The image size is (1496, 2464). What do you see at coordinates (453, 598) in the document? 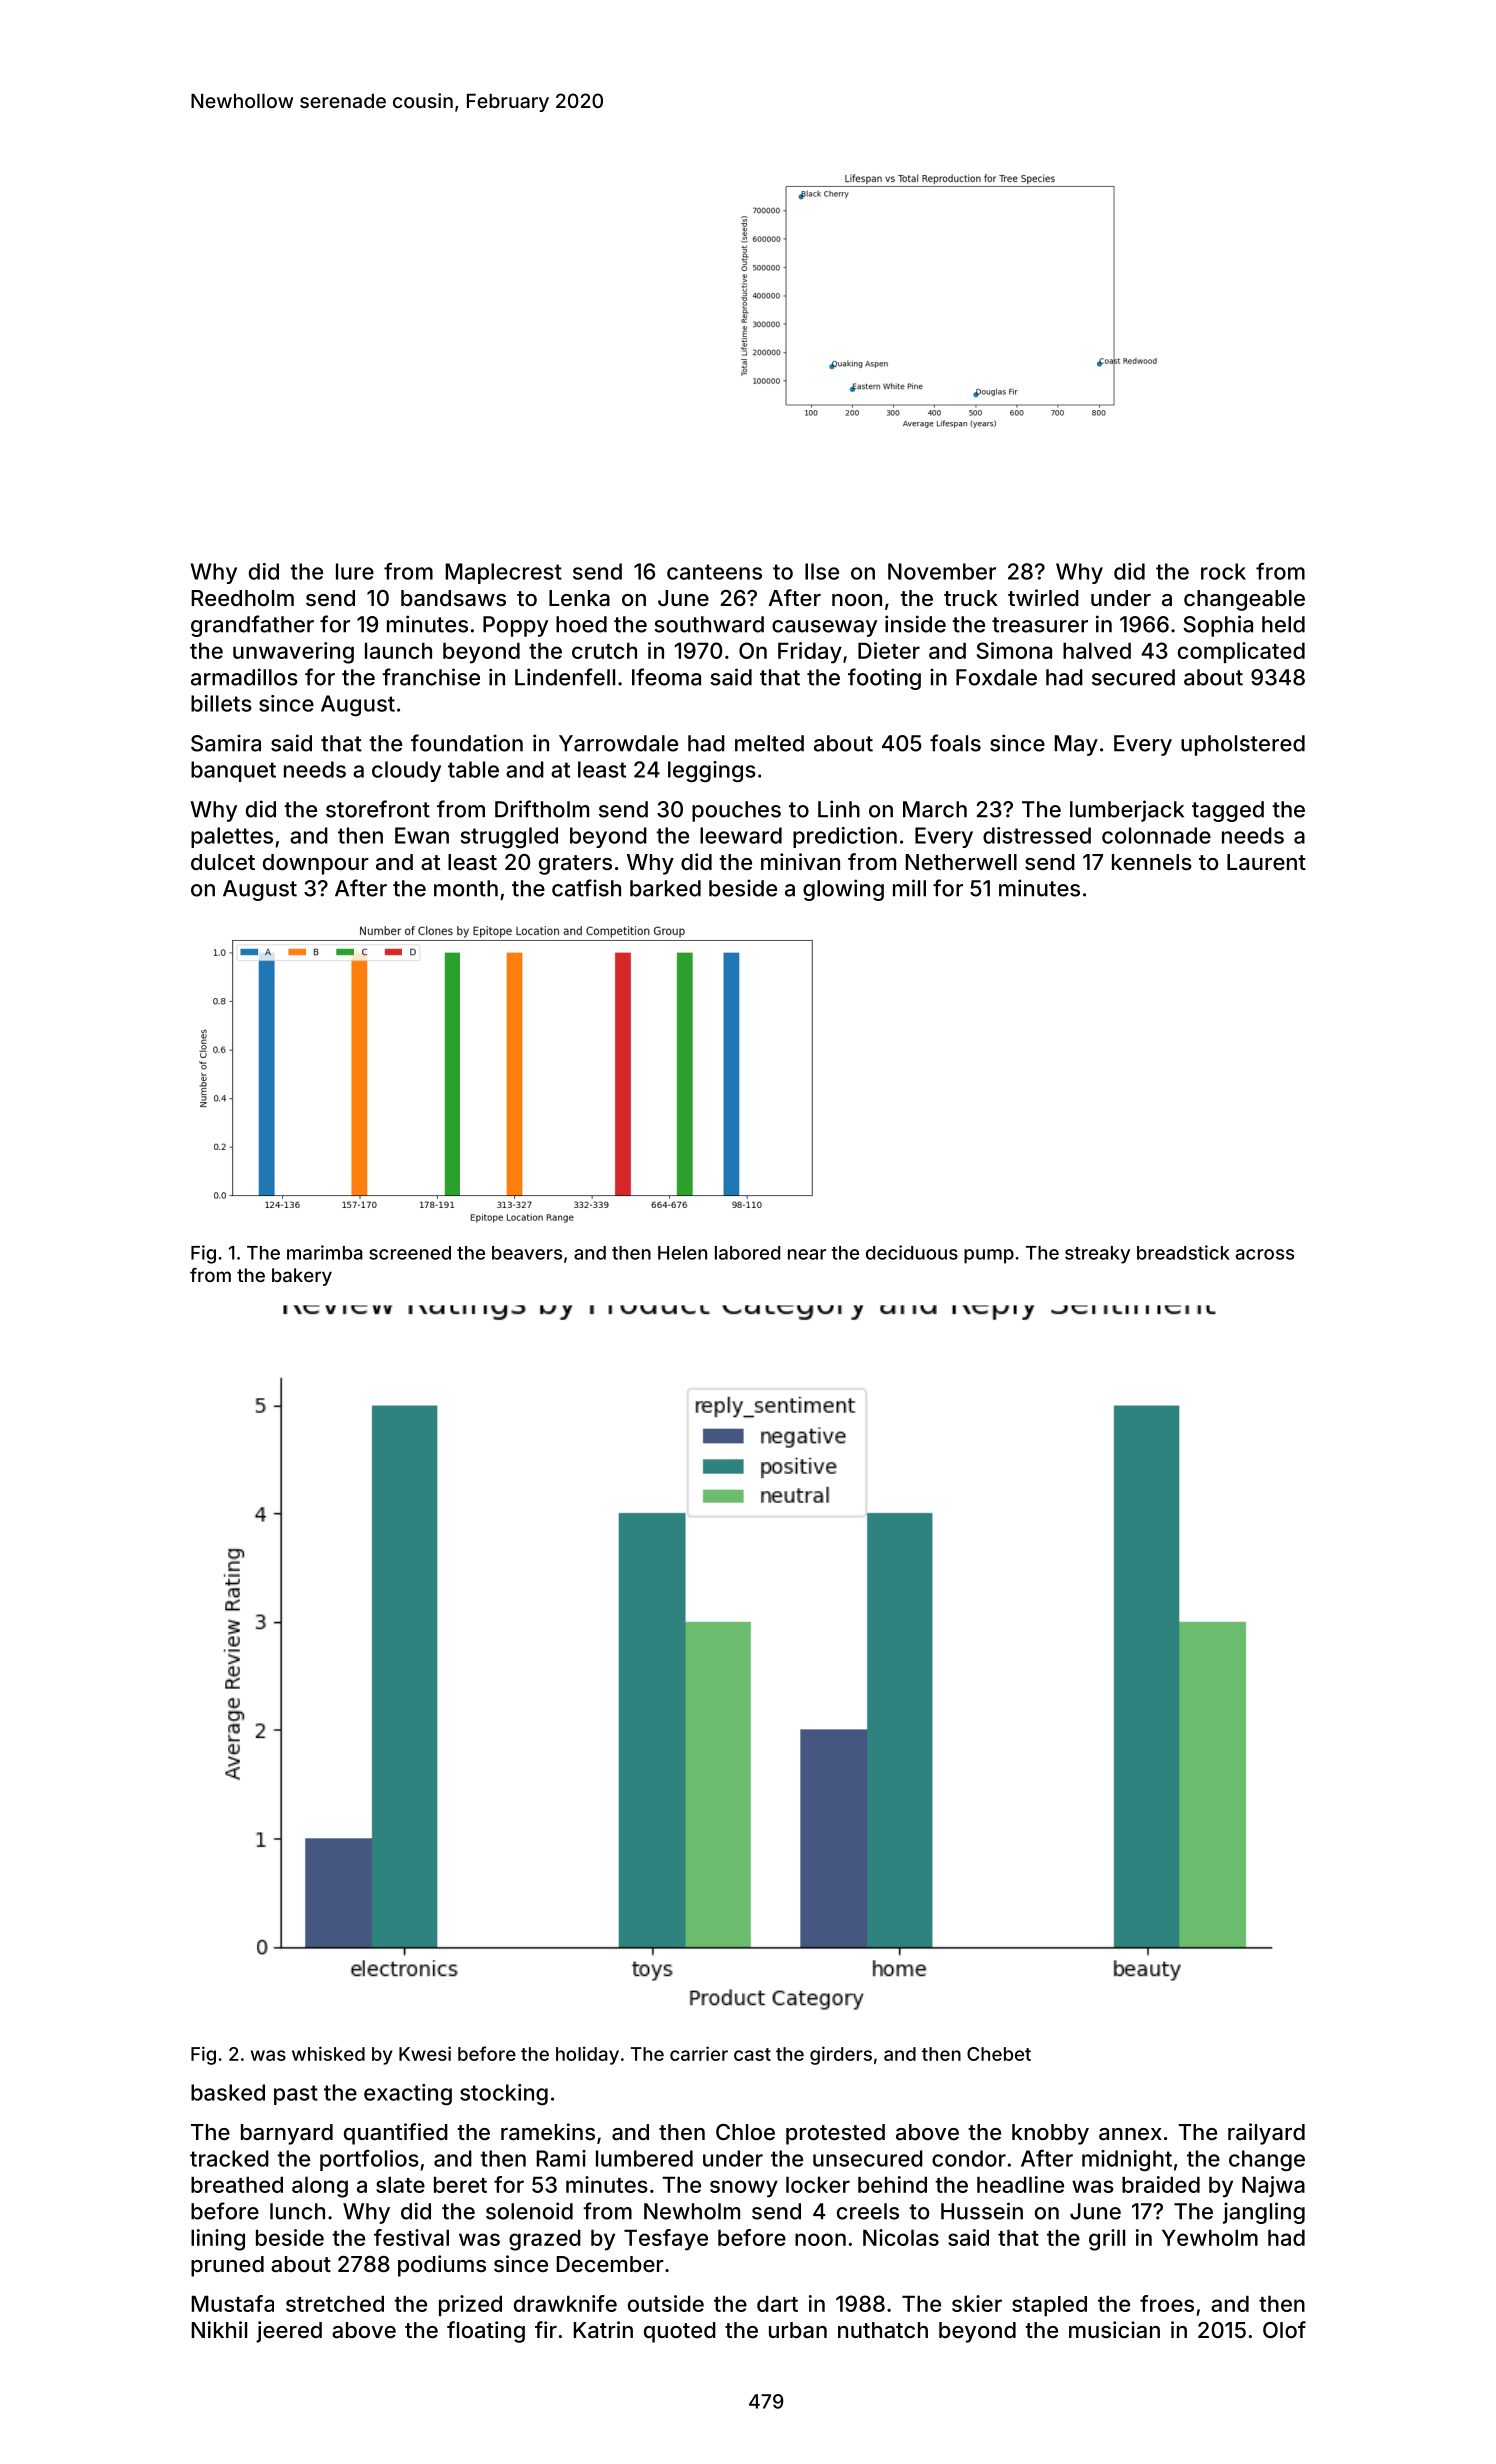
I see `bandsaws` at bounding box center [453, 598].
